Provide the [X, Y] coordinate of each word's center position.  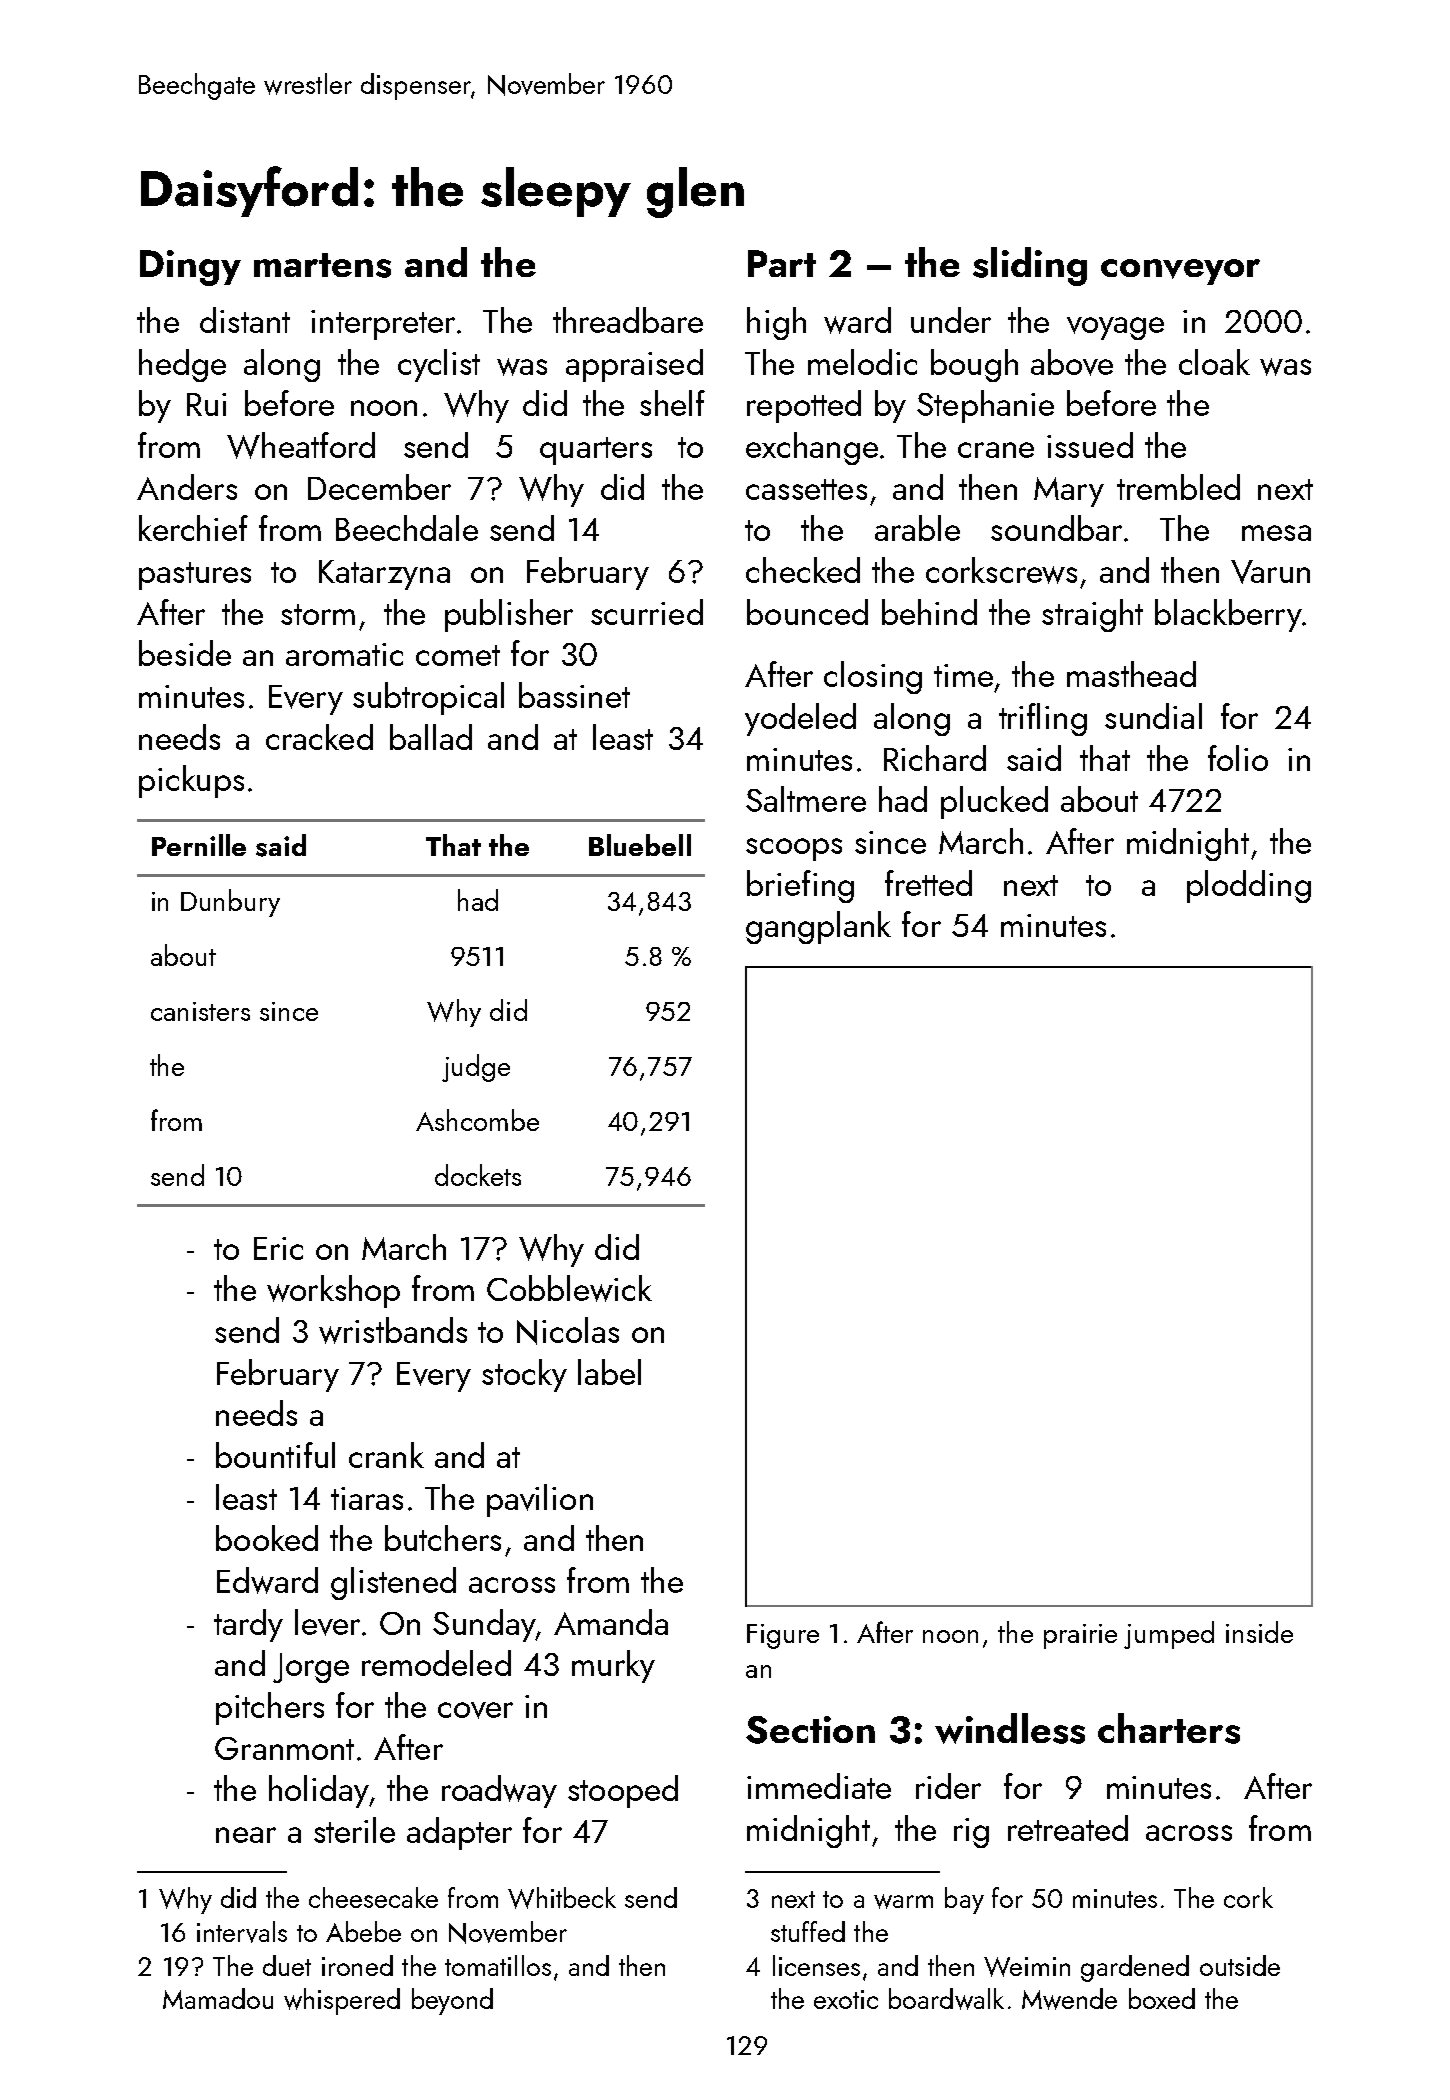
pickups [191, 781]
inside [1259, 1632]
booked [267, 1538]
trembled [1178, 487]
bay [964, 1900]
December [379, 487]
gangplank [818, 927]
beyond [452, 2001]
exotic [846, 1999]
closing [873, 677]
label [609, 1372]
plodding [1249, 886]
